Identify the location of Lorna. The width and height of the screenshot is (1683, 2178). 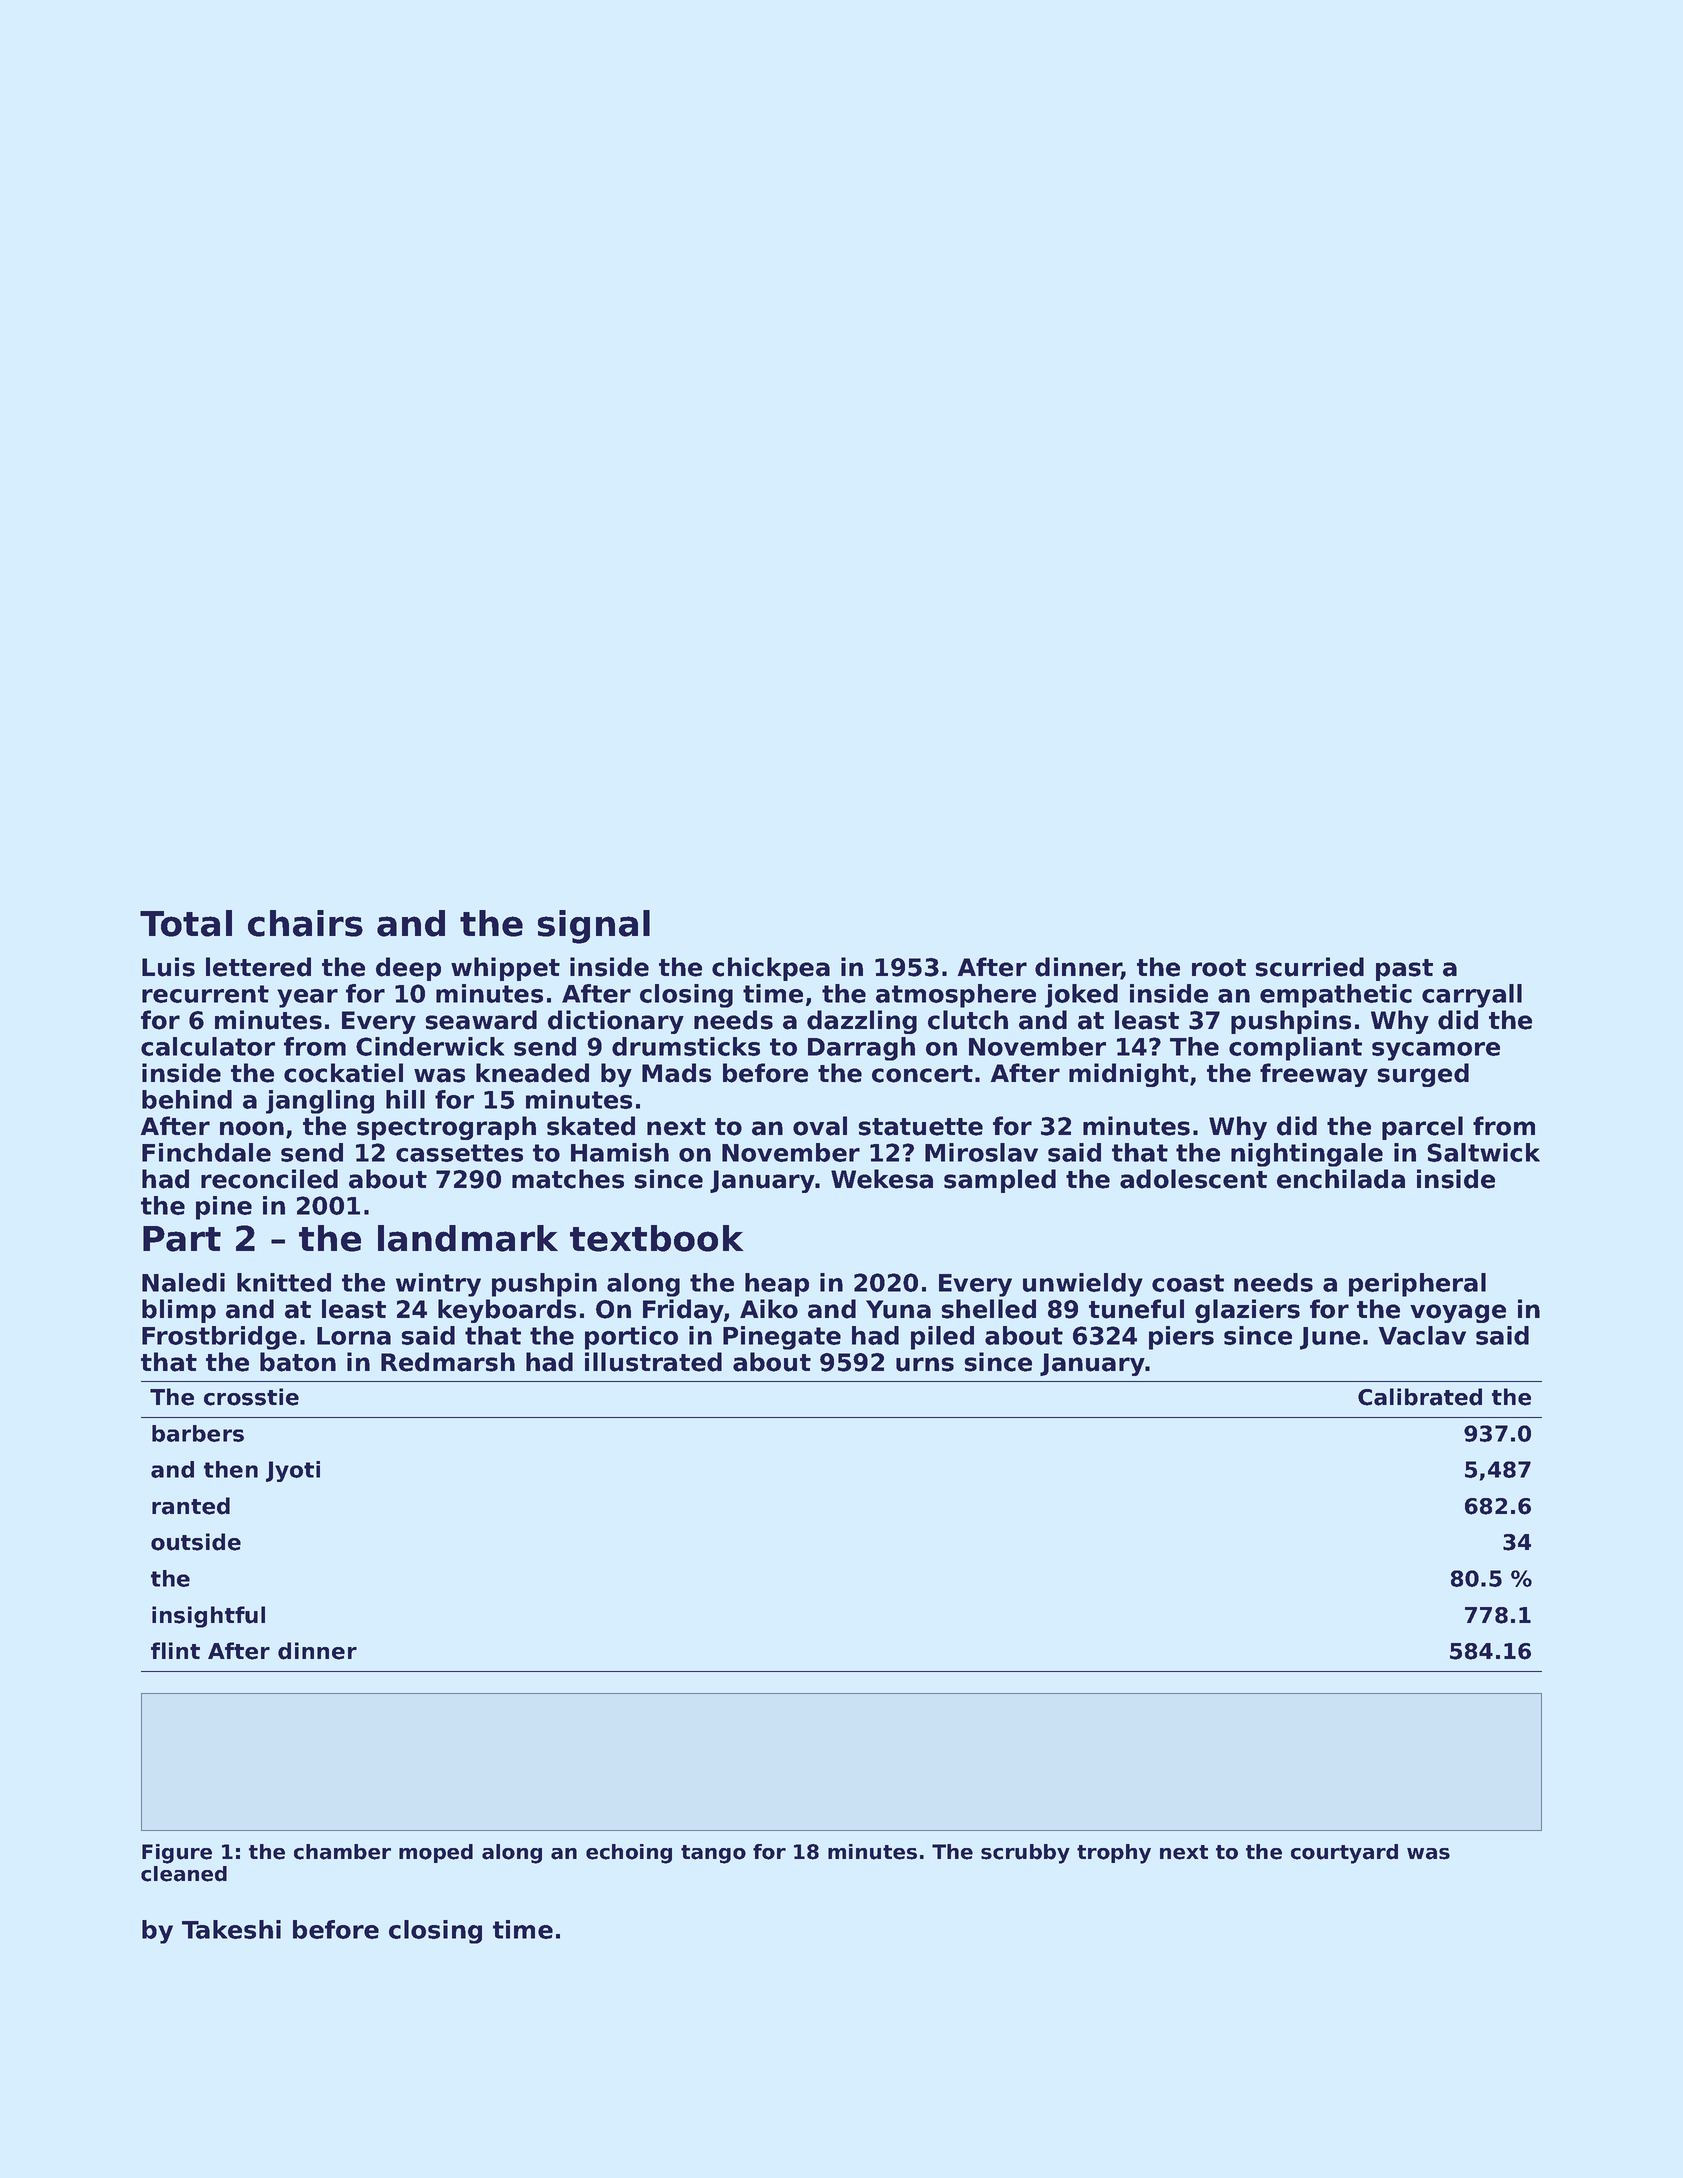
(354, 1336).
